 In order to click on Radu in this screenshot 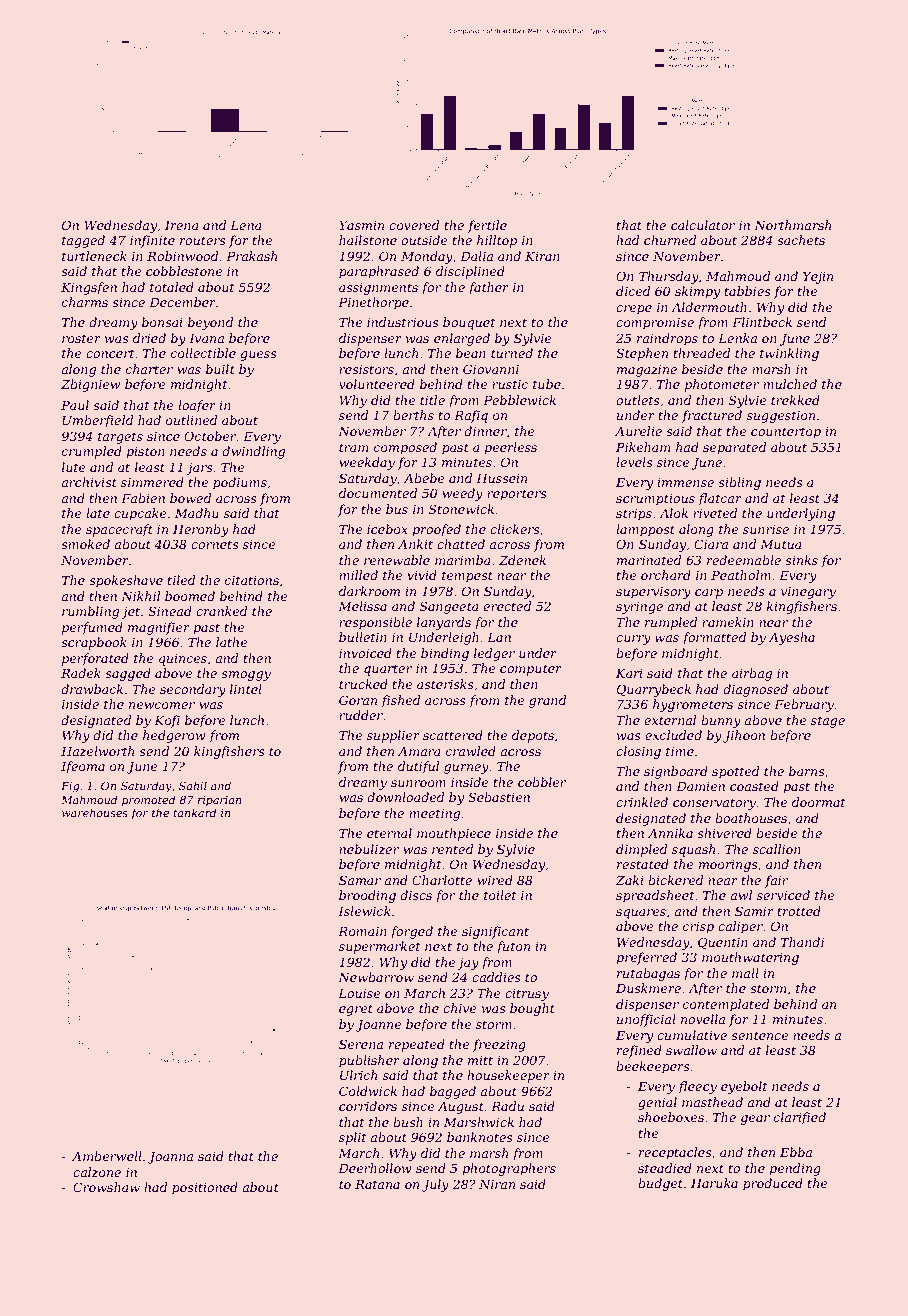, I will do `click(507, 1106)`.
